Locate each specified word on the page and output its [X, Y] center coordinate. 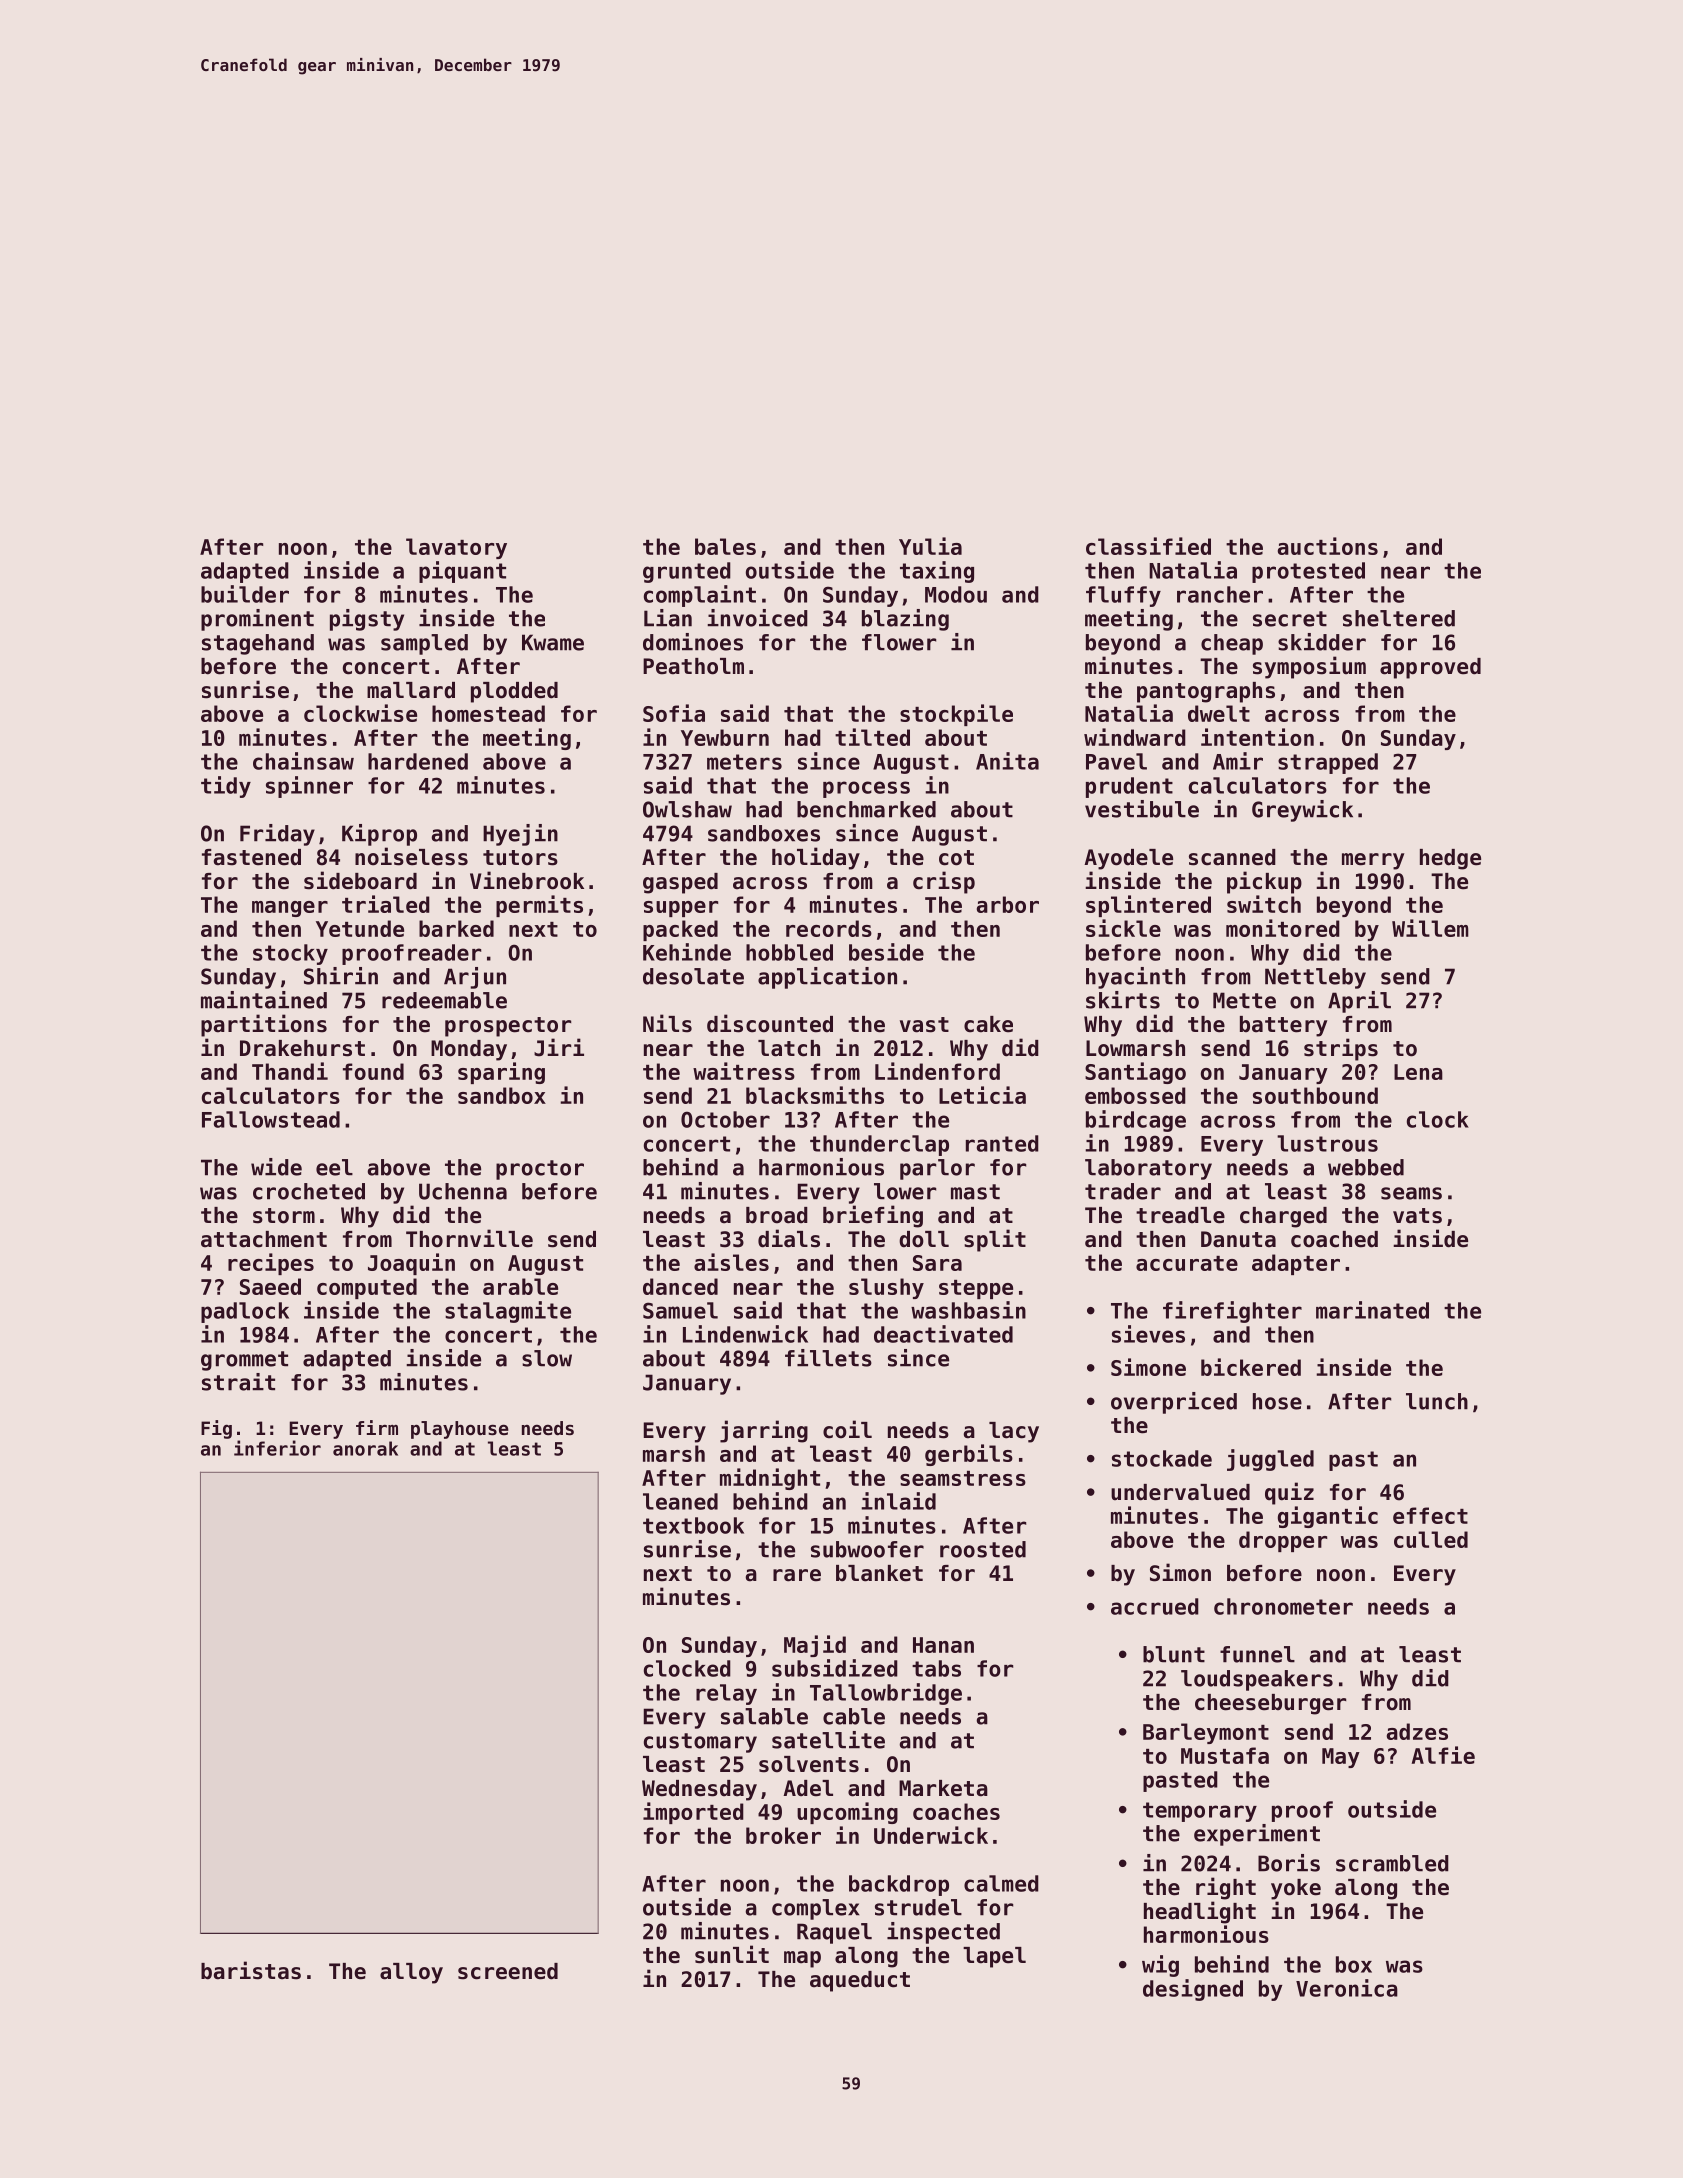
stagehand [258, 644]
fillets [828, 1358]
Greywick [1302, 811]
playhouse [460, 1430]
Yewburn [725, 737]
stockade [1162, 1458]
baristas [251, 1970]
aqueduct [860, 1981]
